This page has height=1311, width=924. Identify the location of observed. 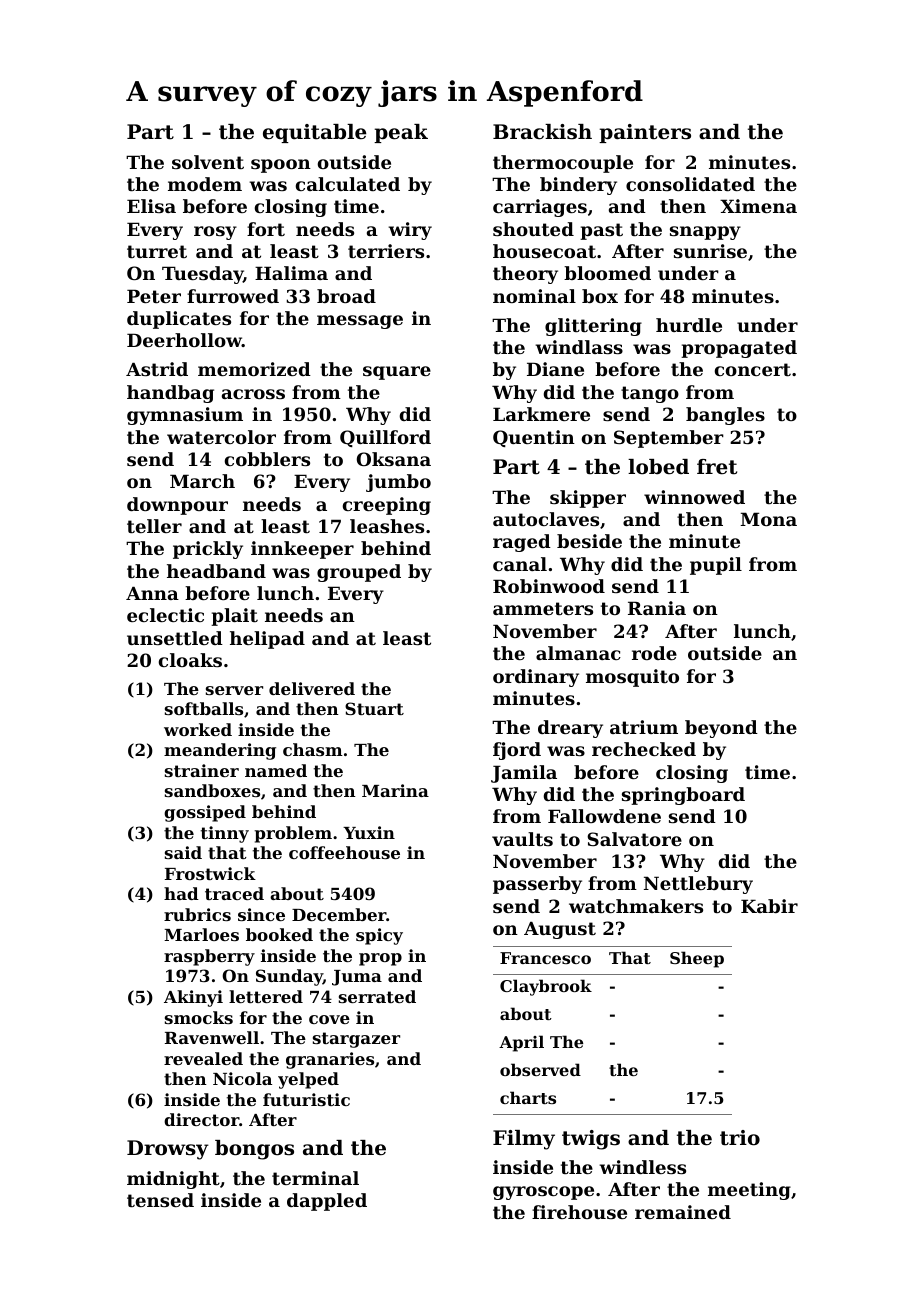
(540, 1069).
